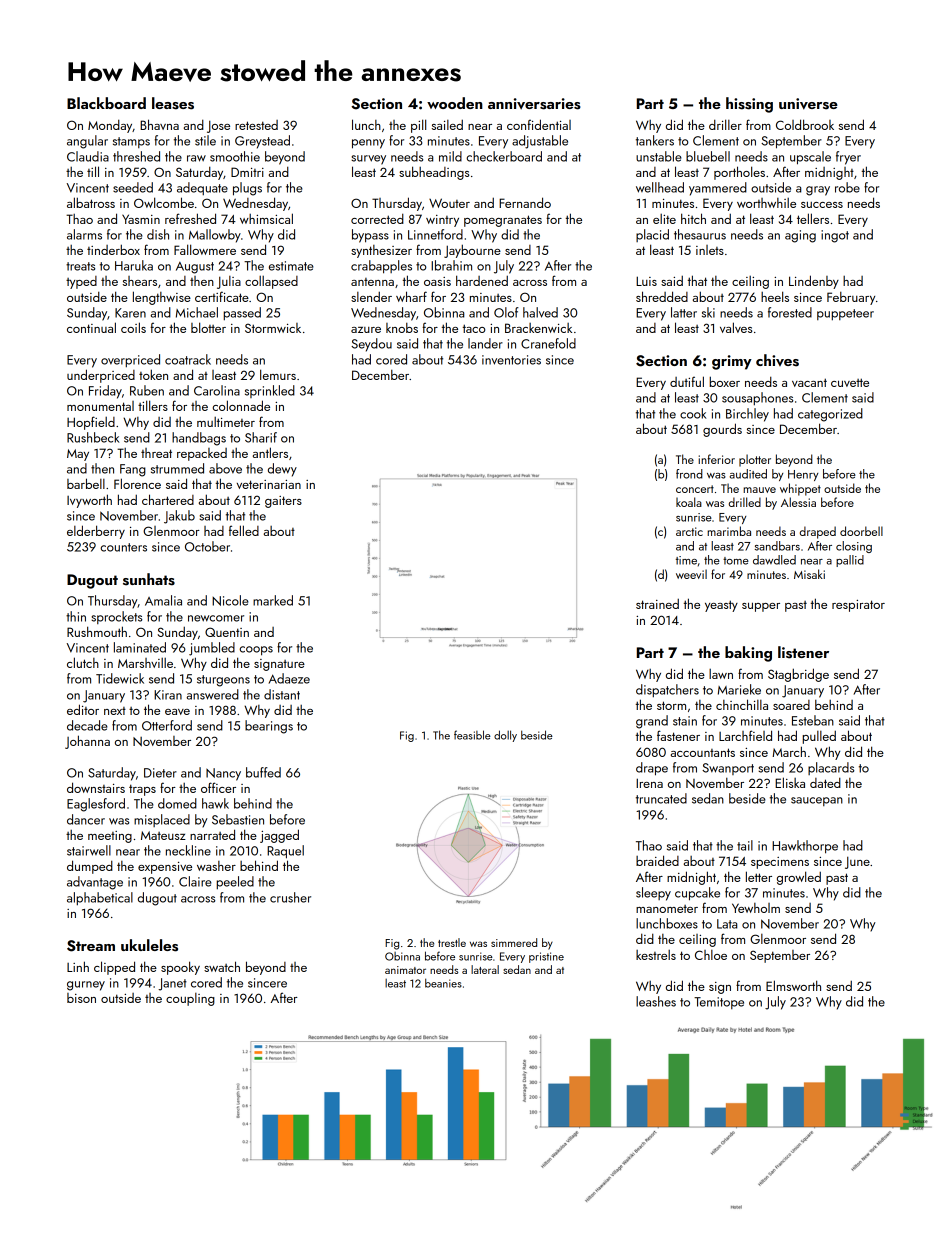 This screenshot has height=1233, width=952. I want to click on fryer, so click(848, 158).
